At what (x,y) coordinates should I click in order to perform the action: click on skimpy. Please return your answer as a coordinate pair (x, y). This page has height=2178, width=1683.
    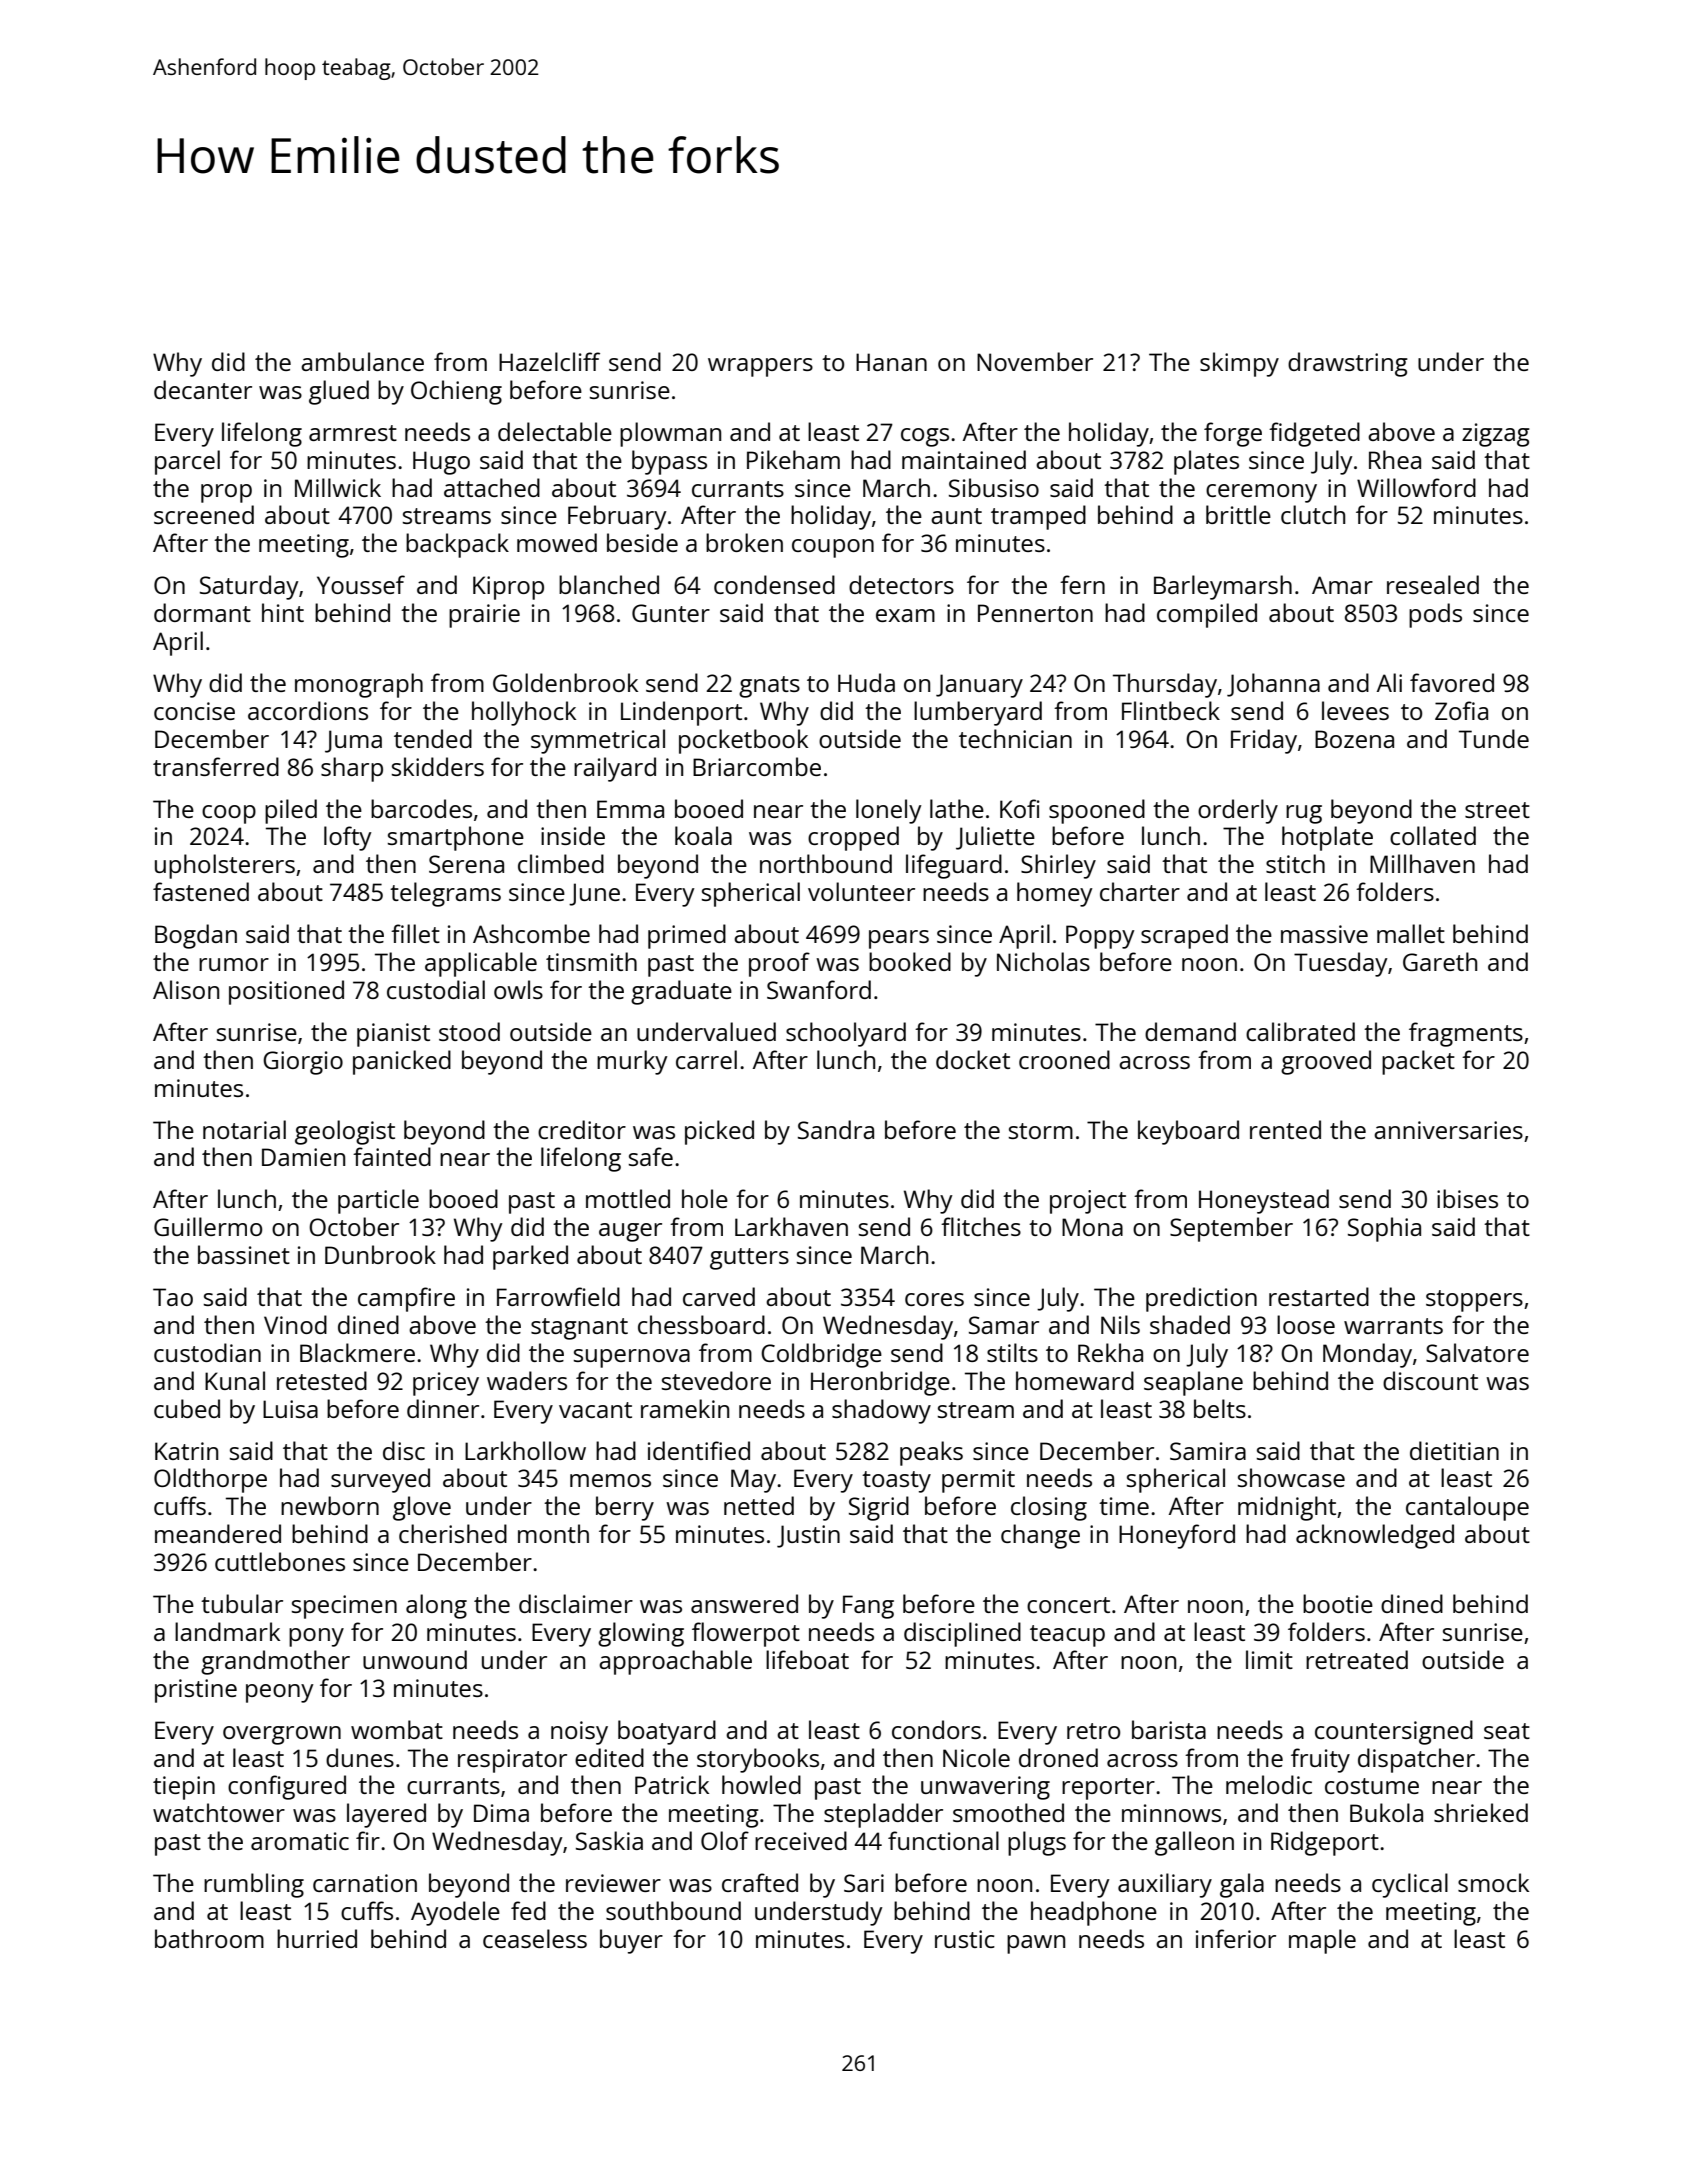
    Looking at the image, I should click on (1239, 364).
